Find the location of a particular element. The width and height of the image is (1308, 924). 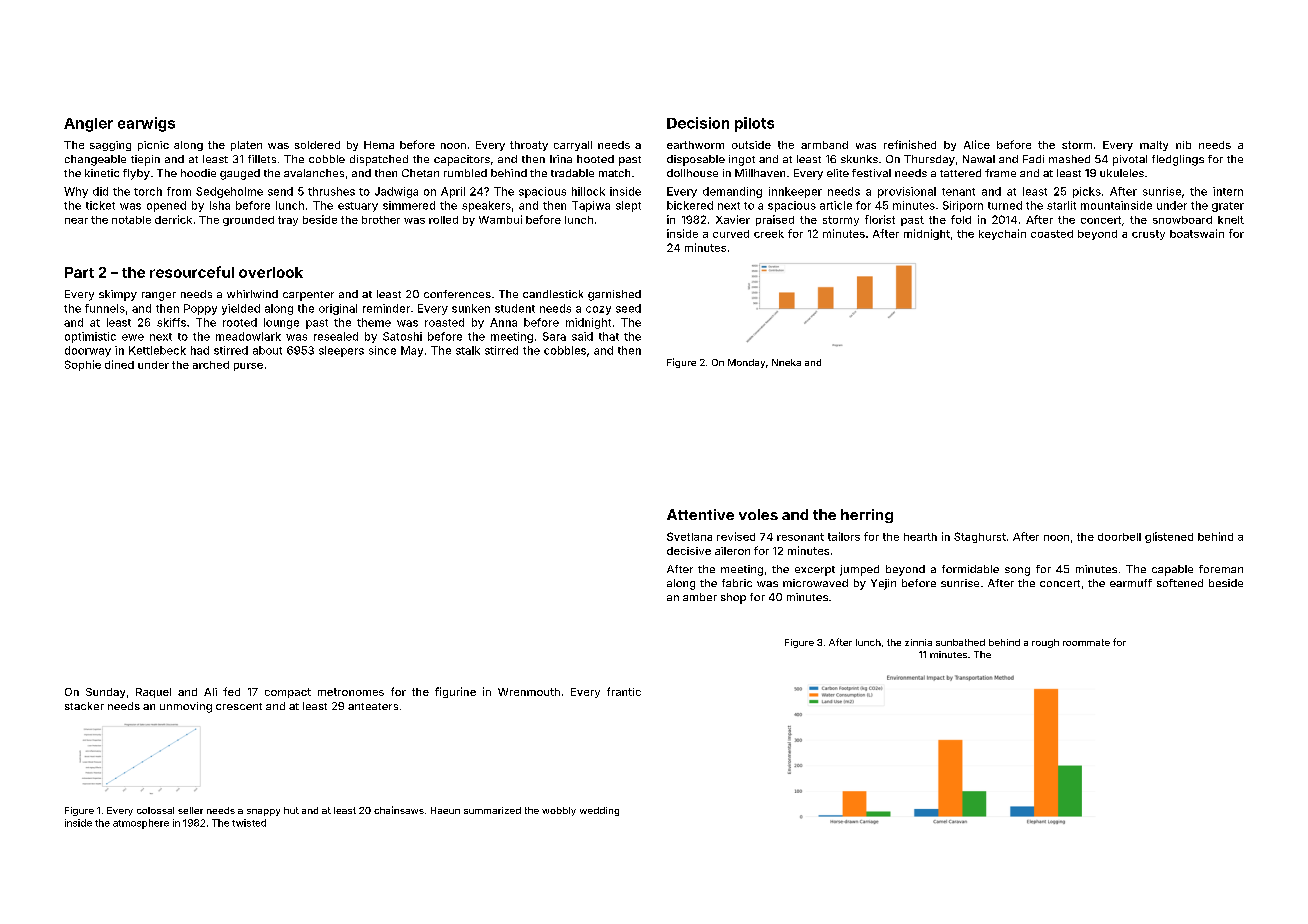

shop is located at coordinates (733, 598).
